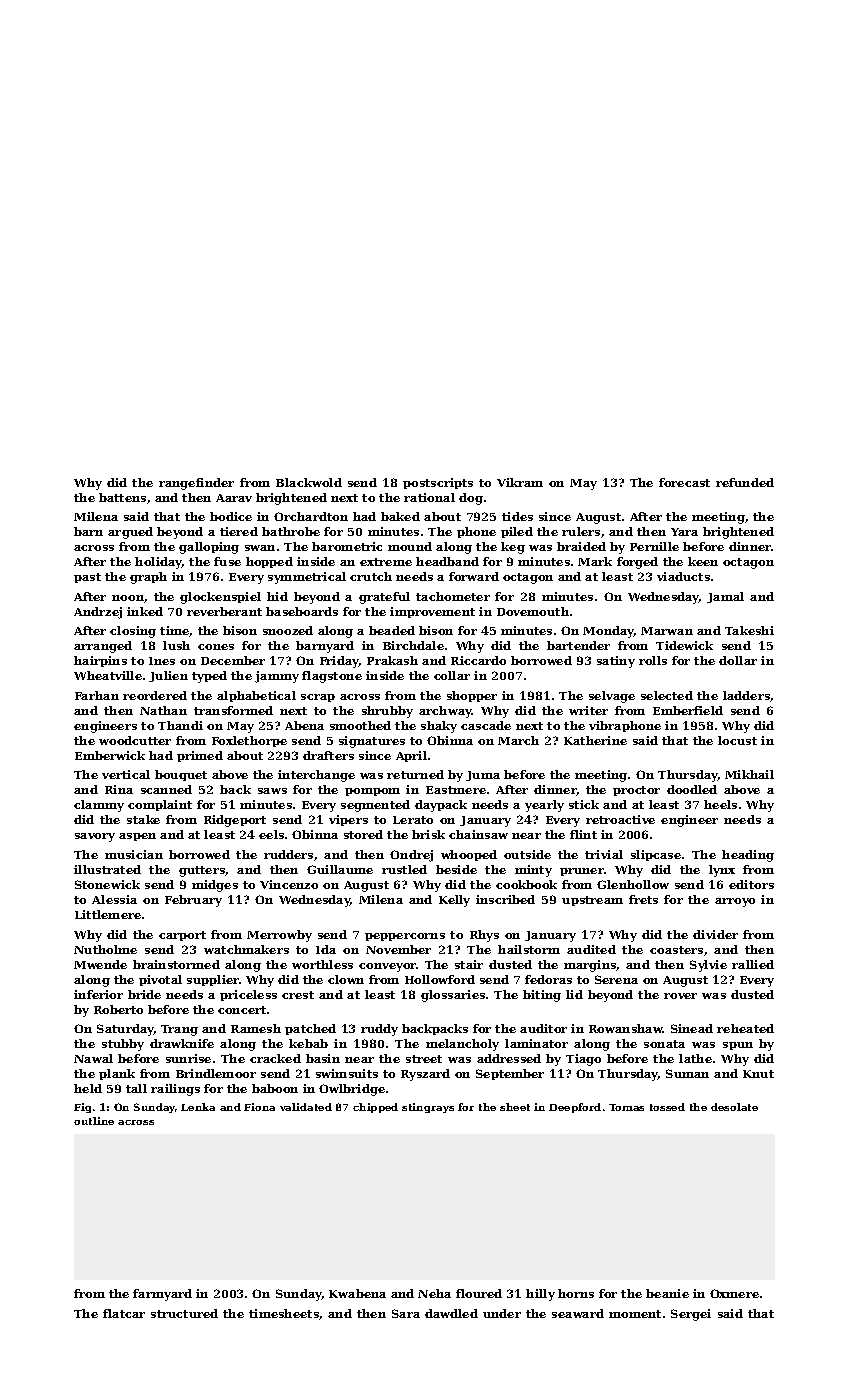 This screenshot has height=1400, width=849. I want to click on postscripts, so click(438, 483).
